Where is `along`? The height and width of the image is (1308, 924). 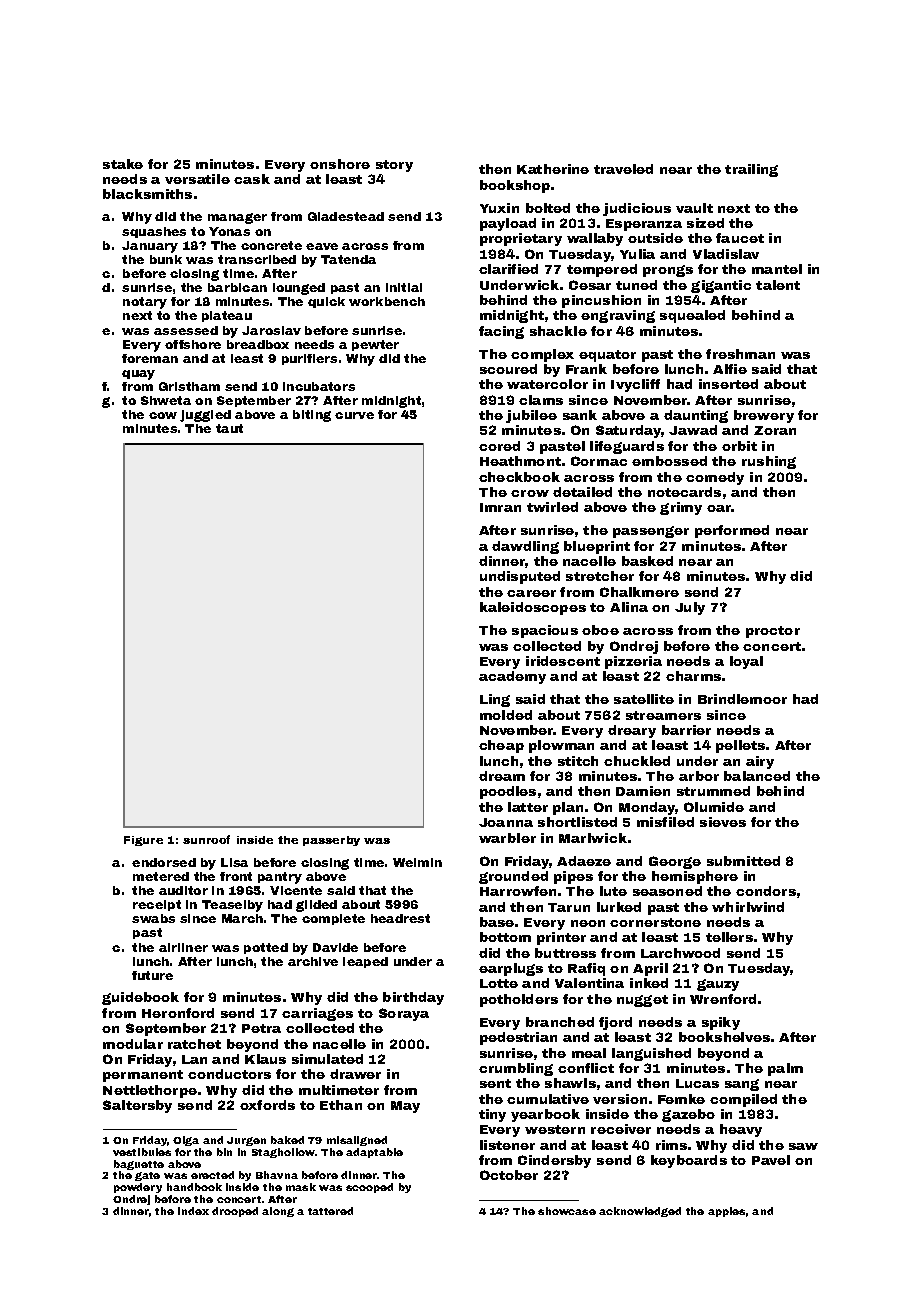
along is located at coordinates (278, 1212).
